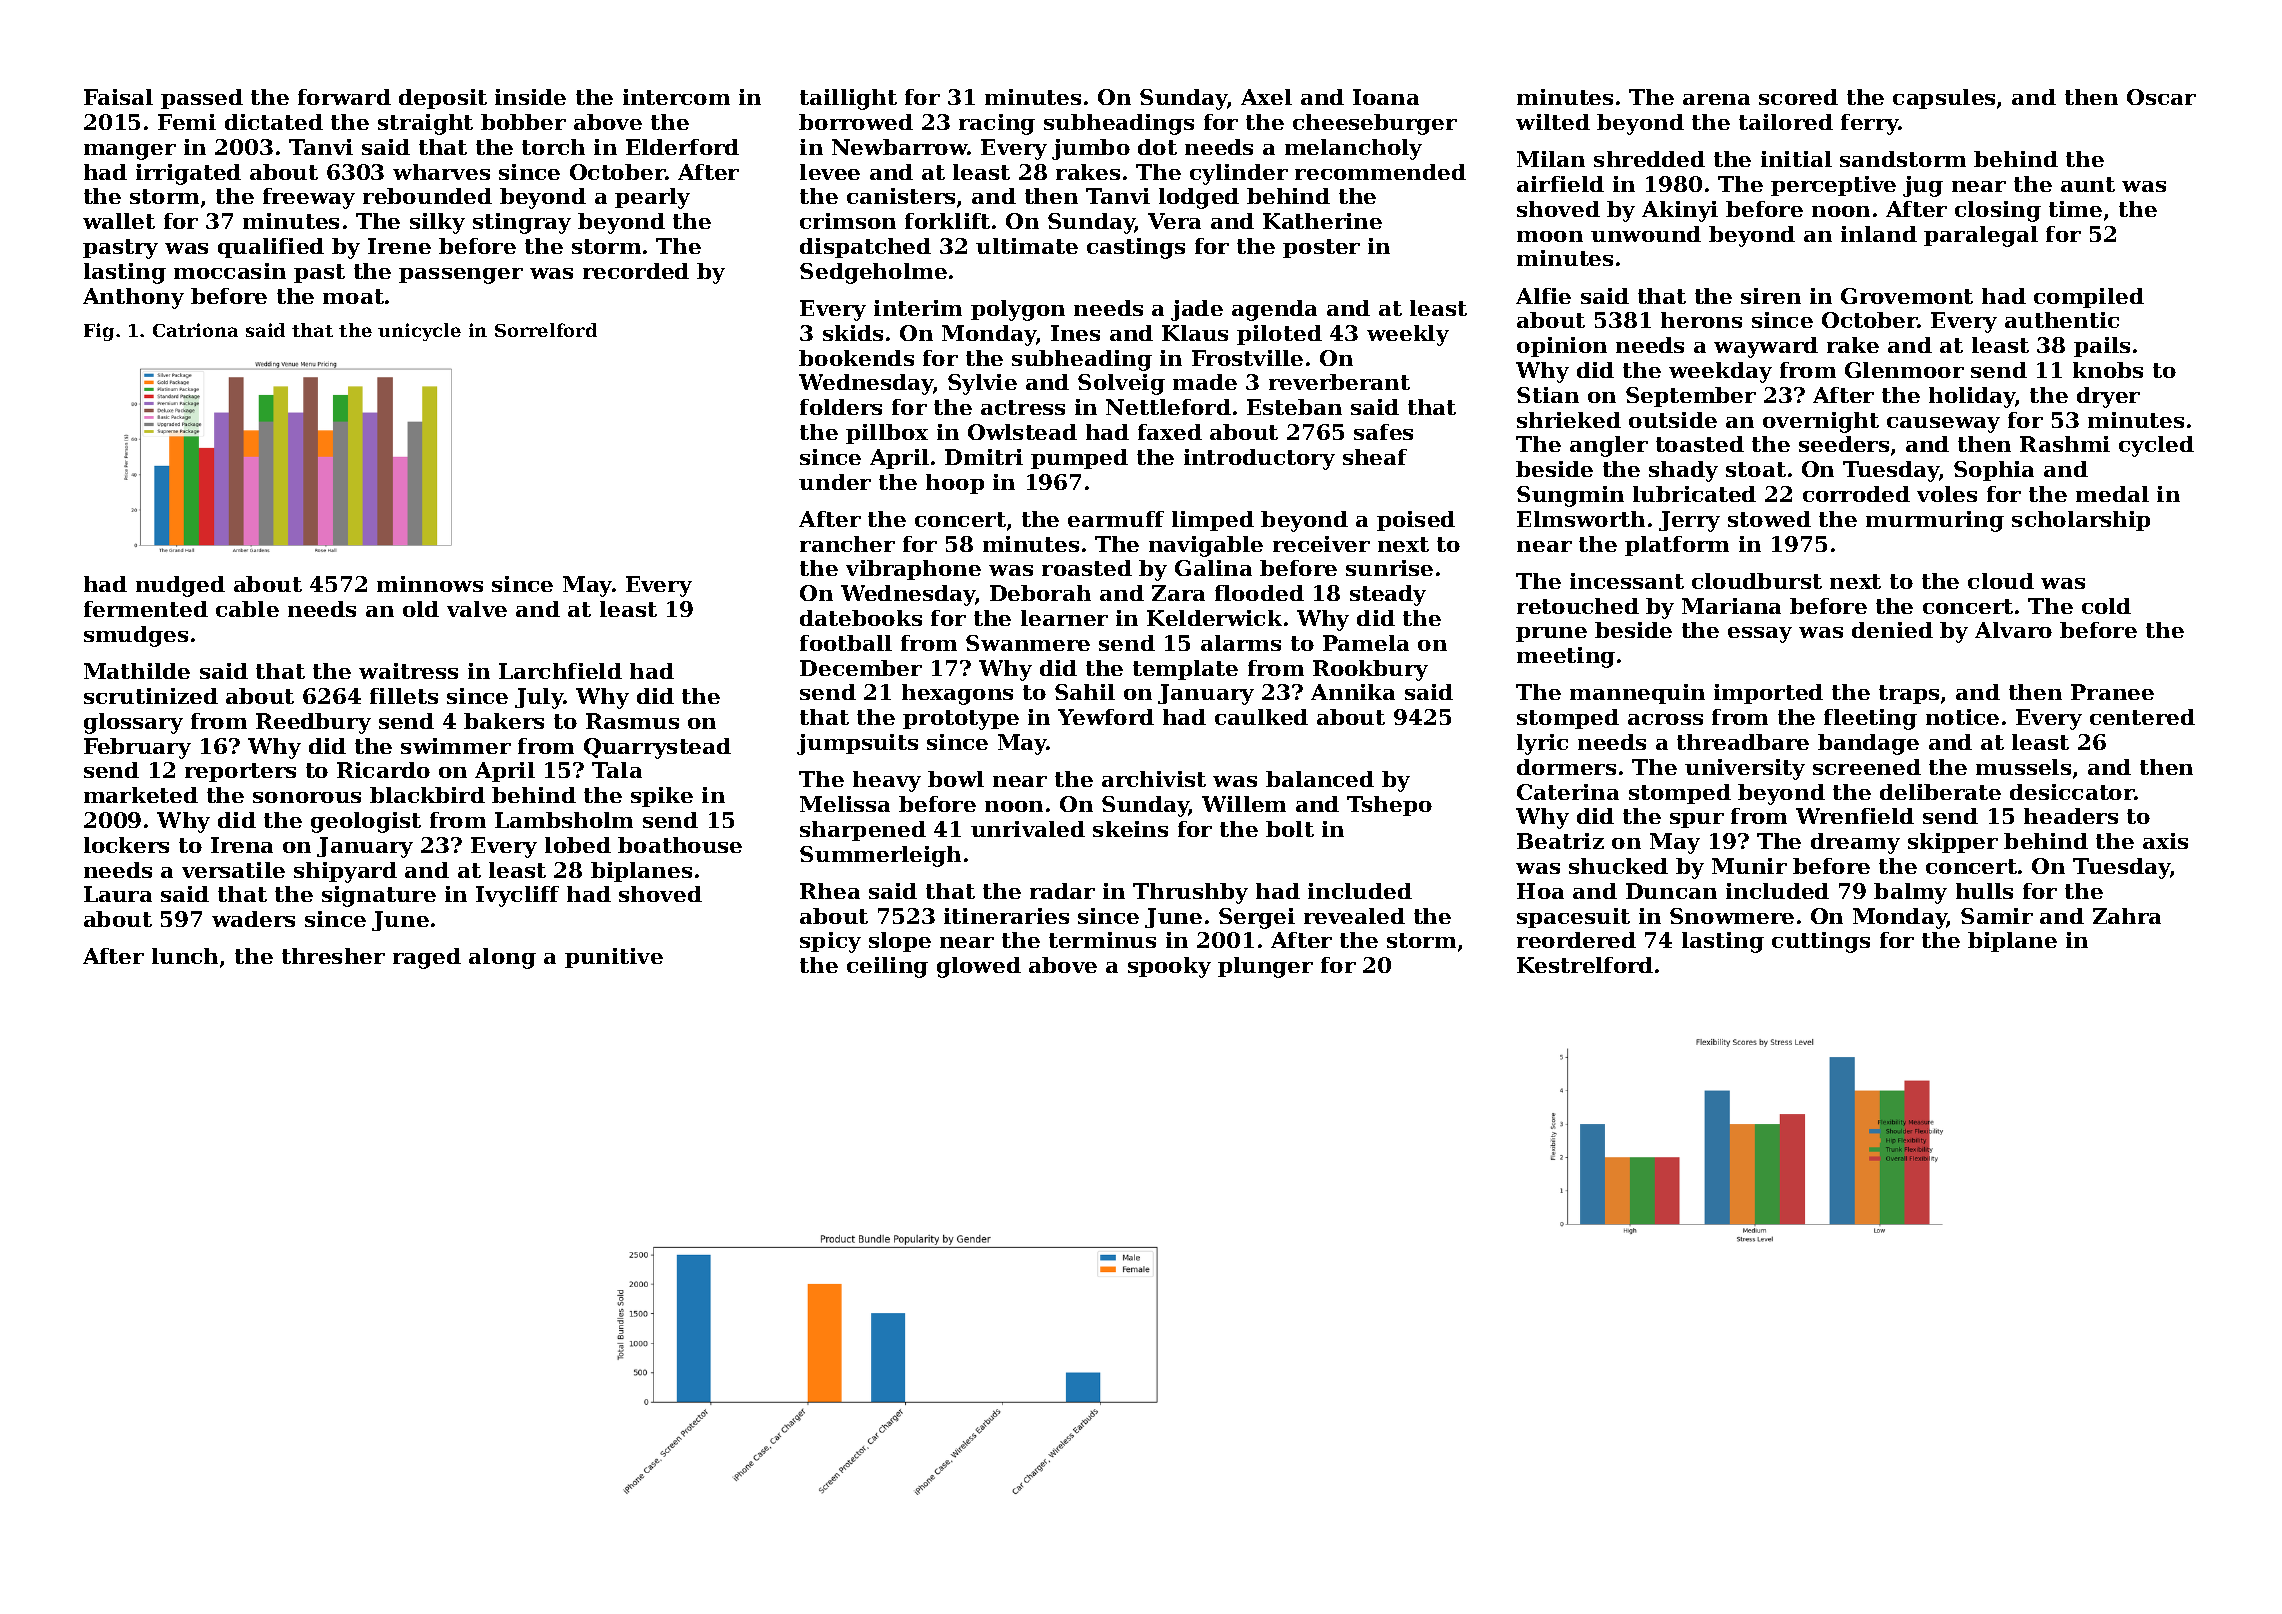  Describe the element at coordinates (185, 956) in the screenshot. I see `lunch` at that location.
